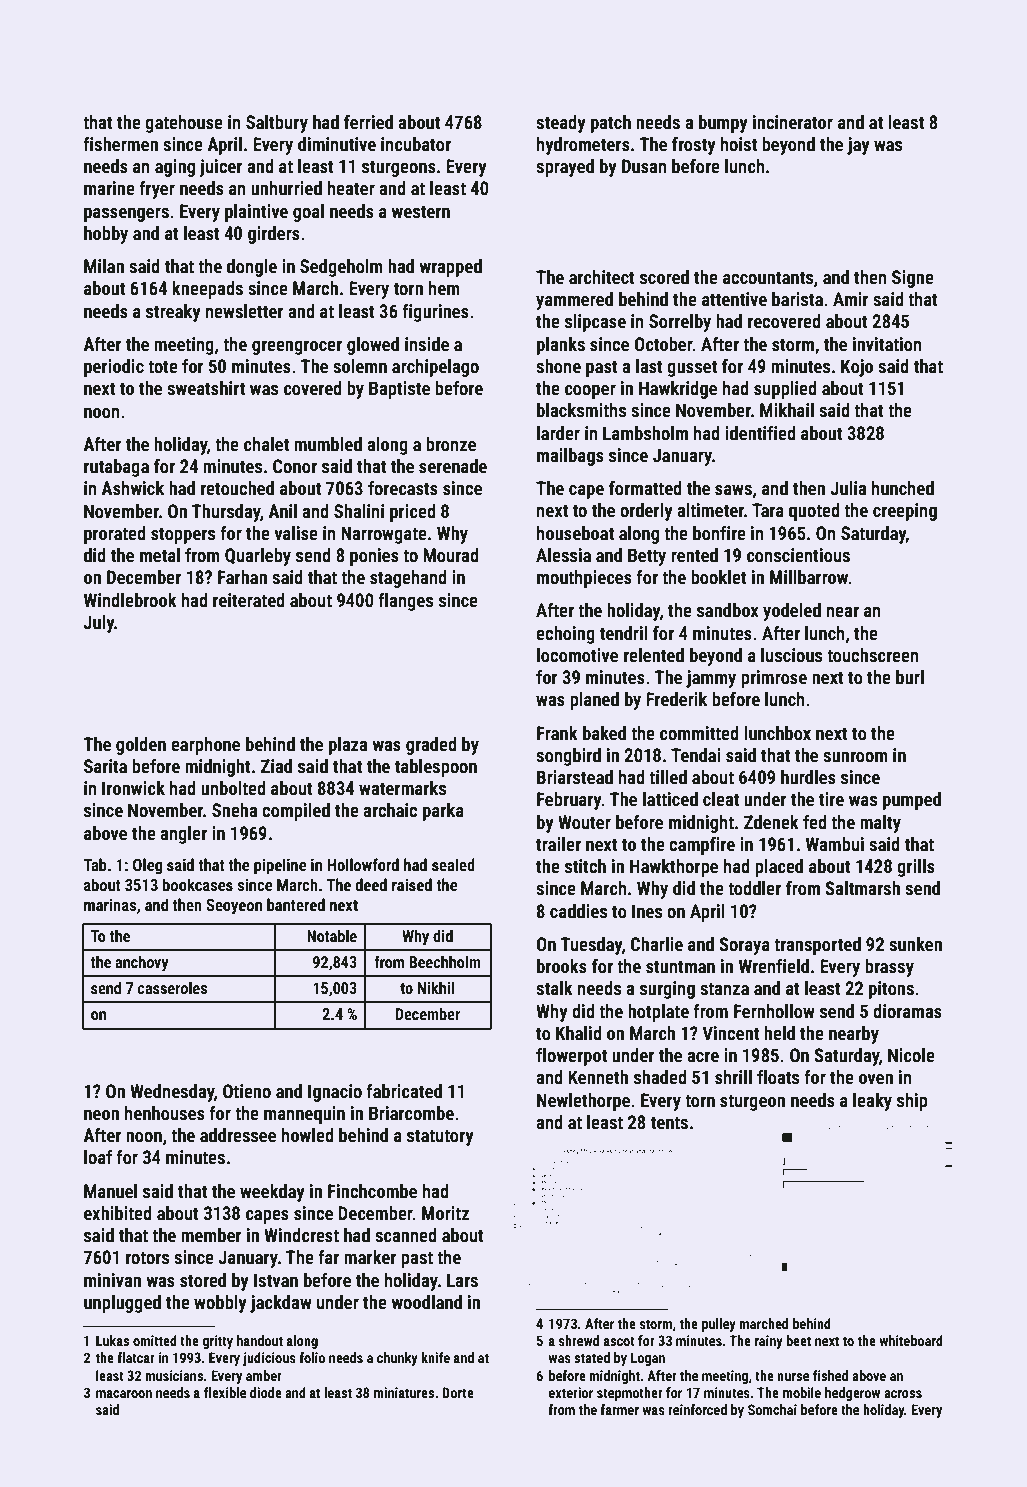 The height and width of the screenshot is (1487, 1027). I want to click on incinerator, so click(793, 122).
